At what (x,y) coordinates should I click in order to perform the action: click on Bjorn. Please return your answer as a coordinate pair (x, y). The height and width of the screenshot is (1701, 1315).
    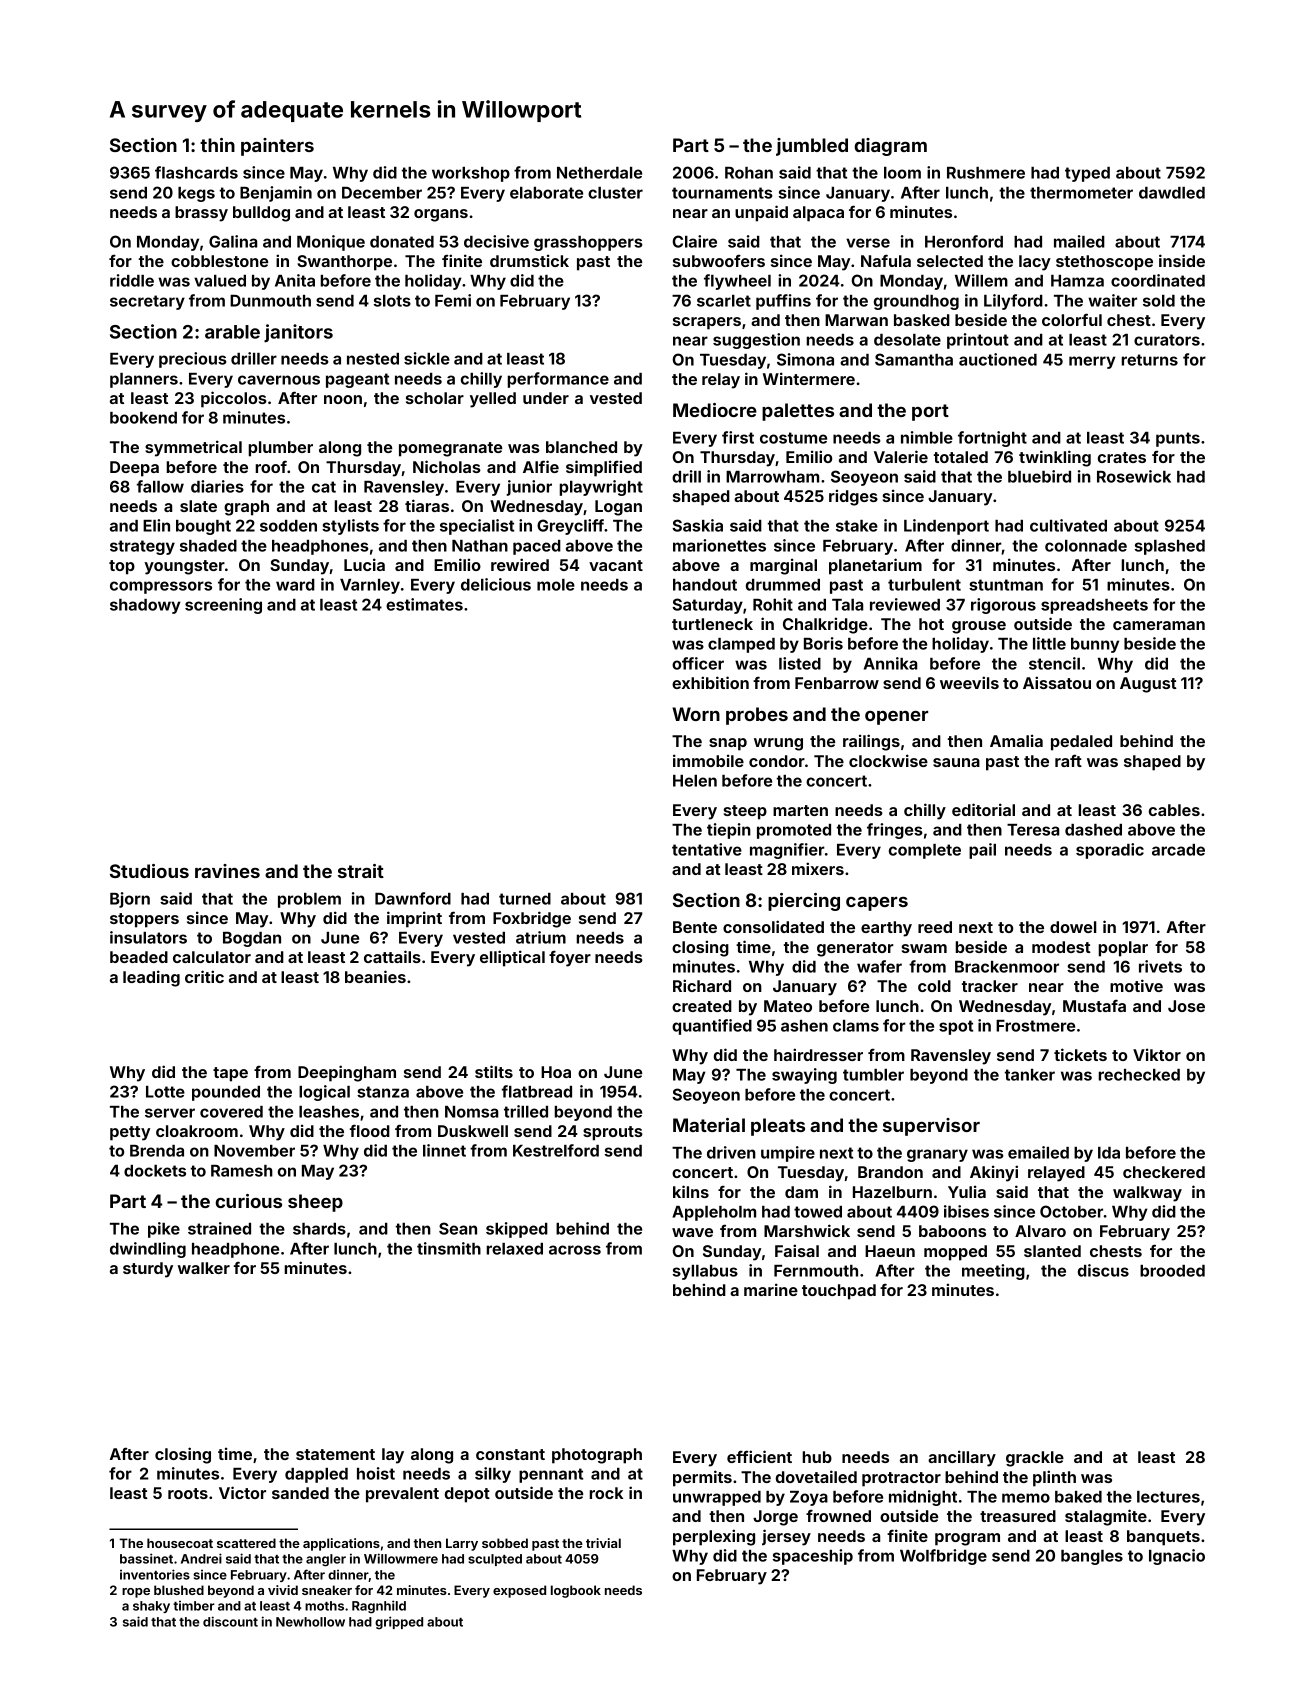
    Looking at the image, I should click on (130, 900).
